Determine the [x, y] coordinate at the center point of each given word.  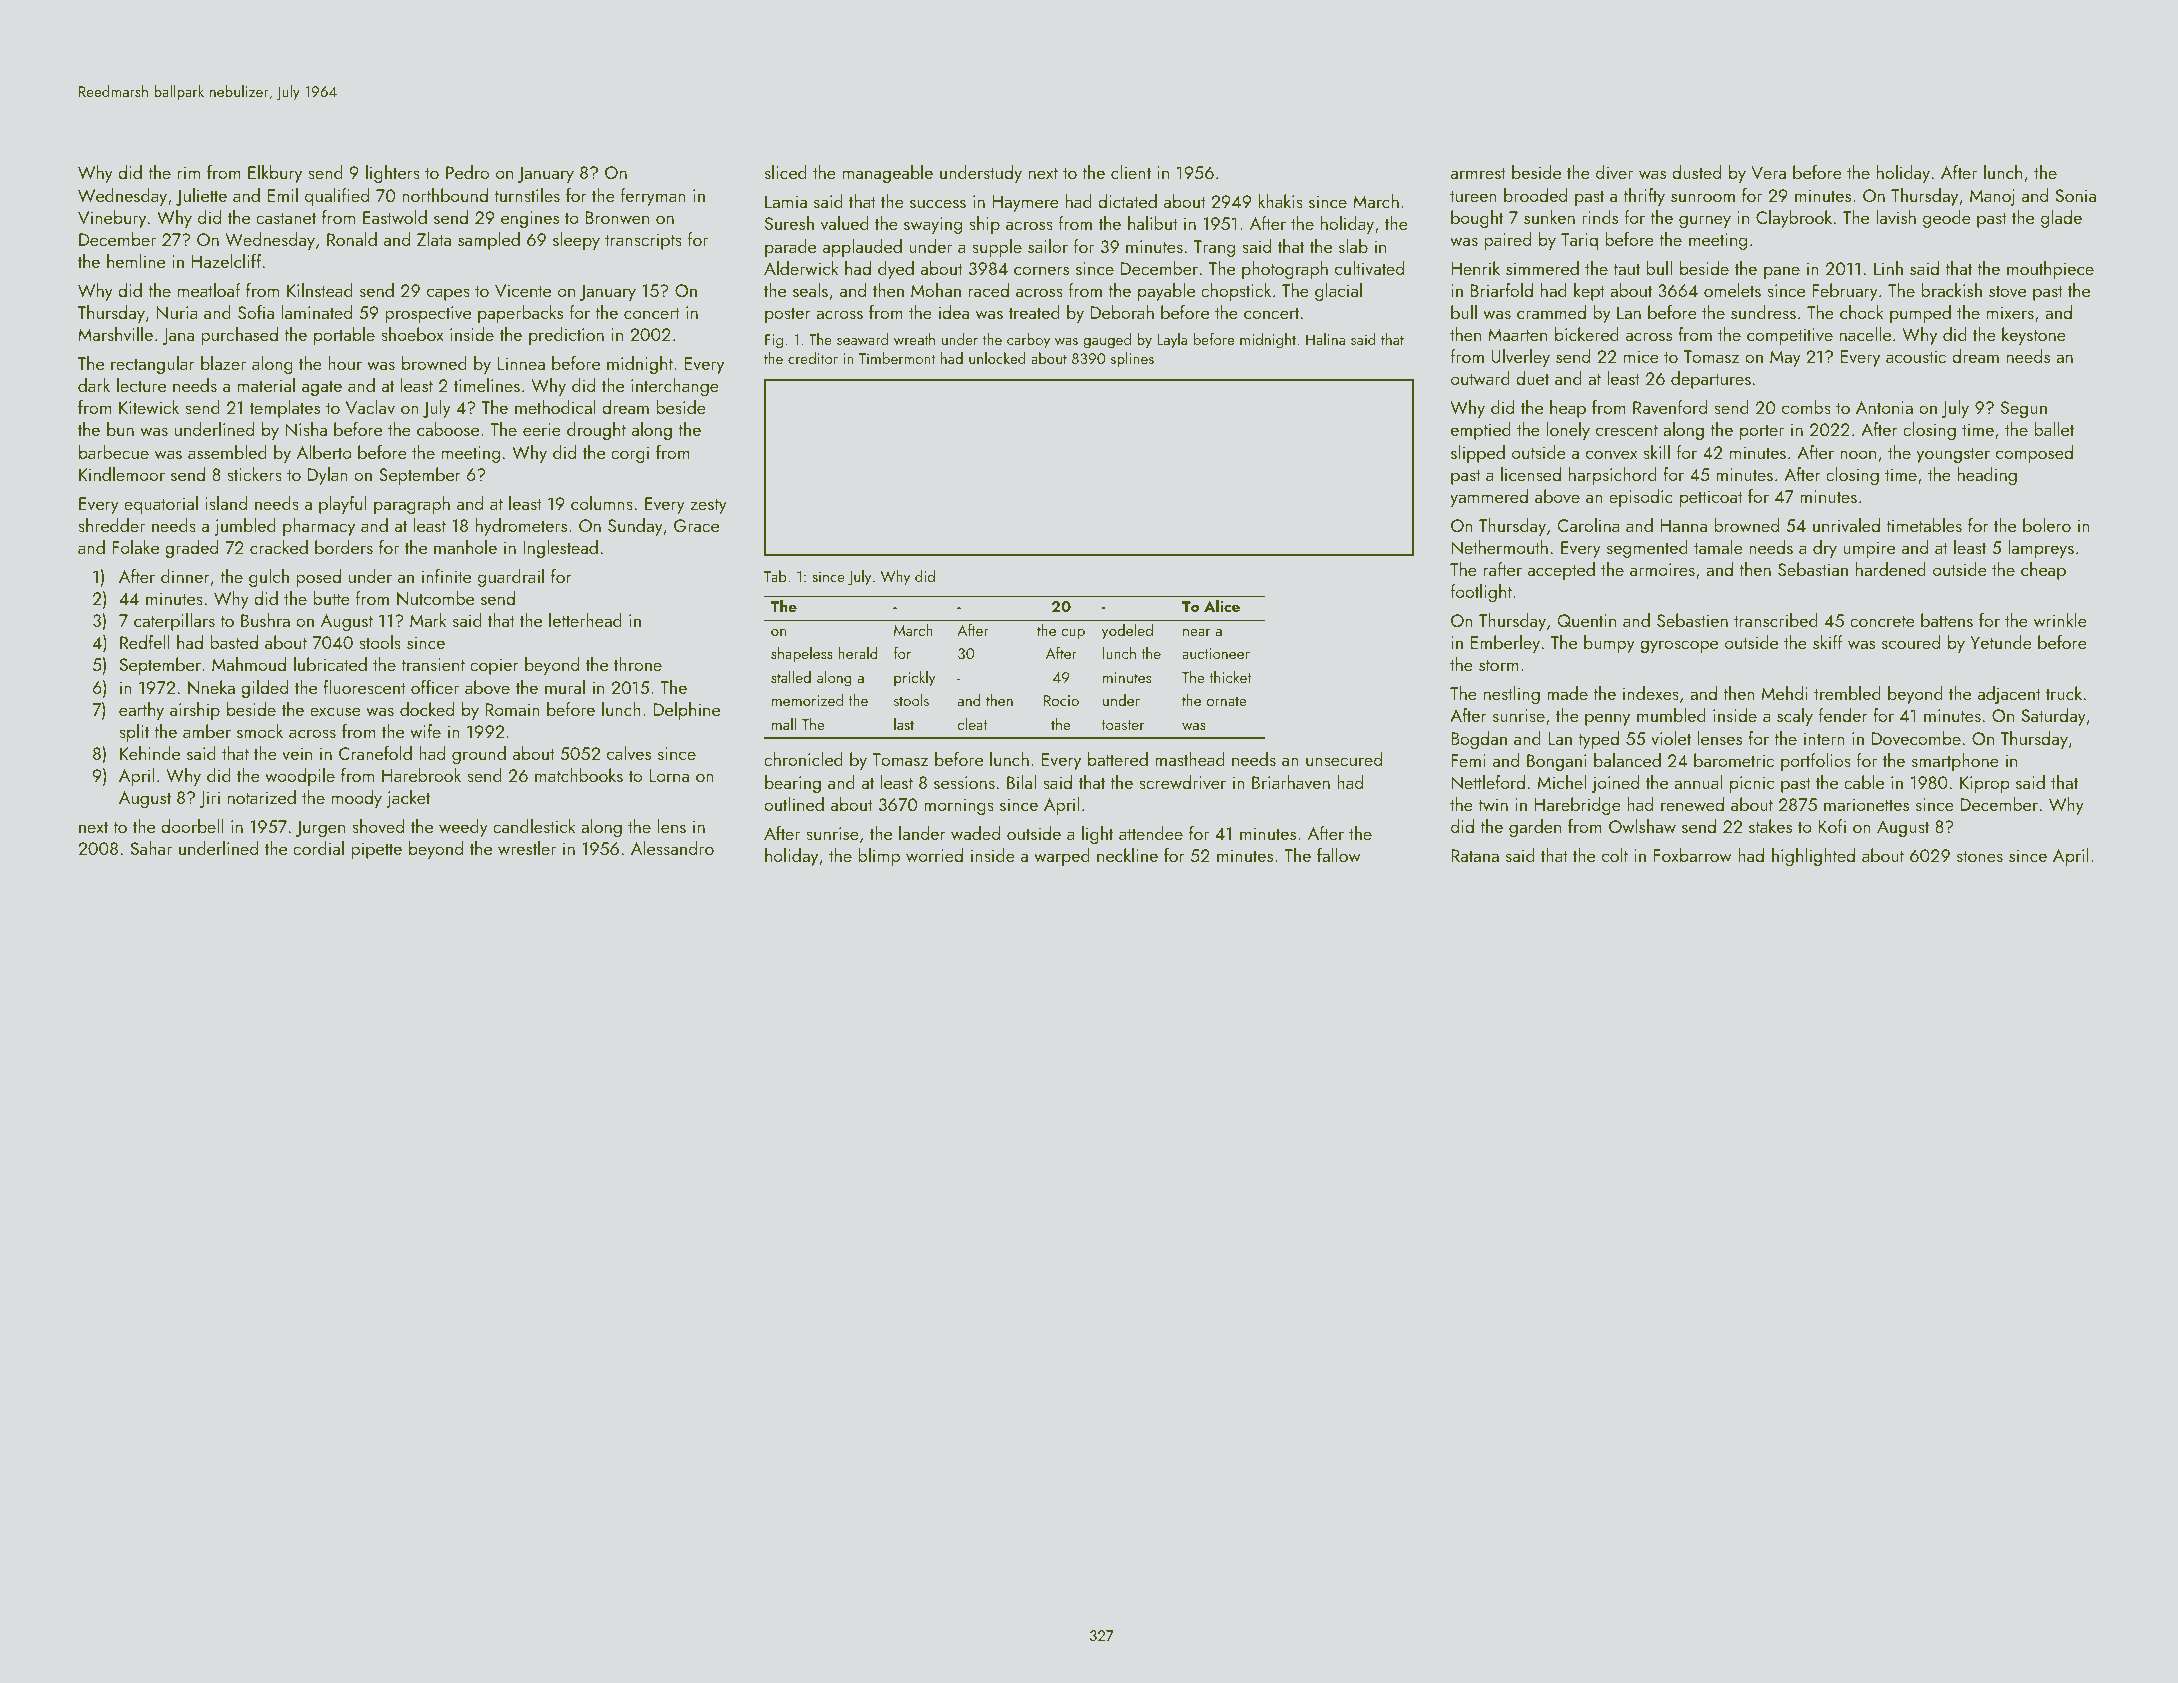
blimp [879, 857]
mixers [2010, 312]
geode [1947, 219]
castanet [286, 218]
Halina [1325, 339]
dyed [896, 270]
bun [120, 429]
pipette [376, 850]
